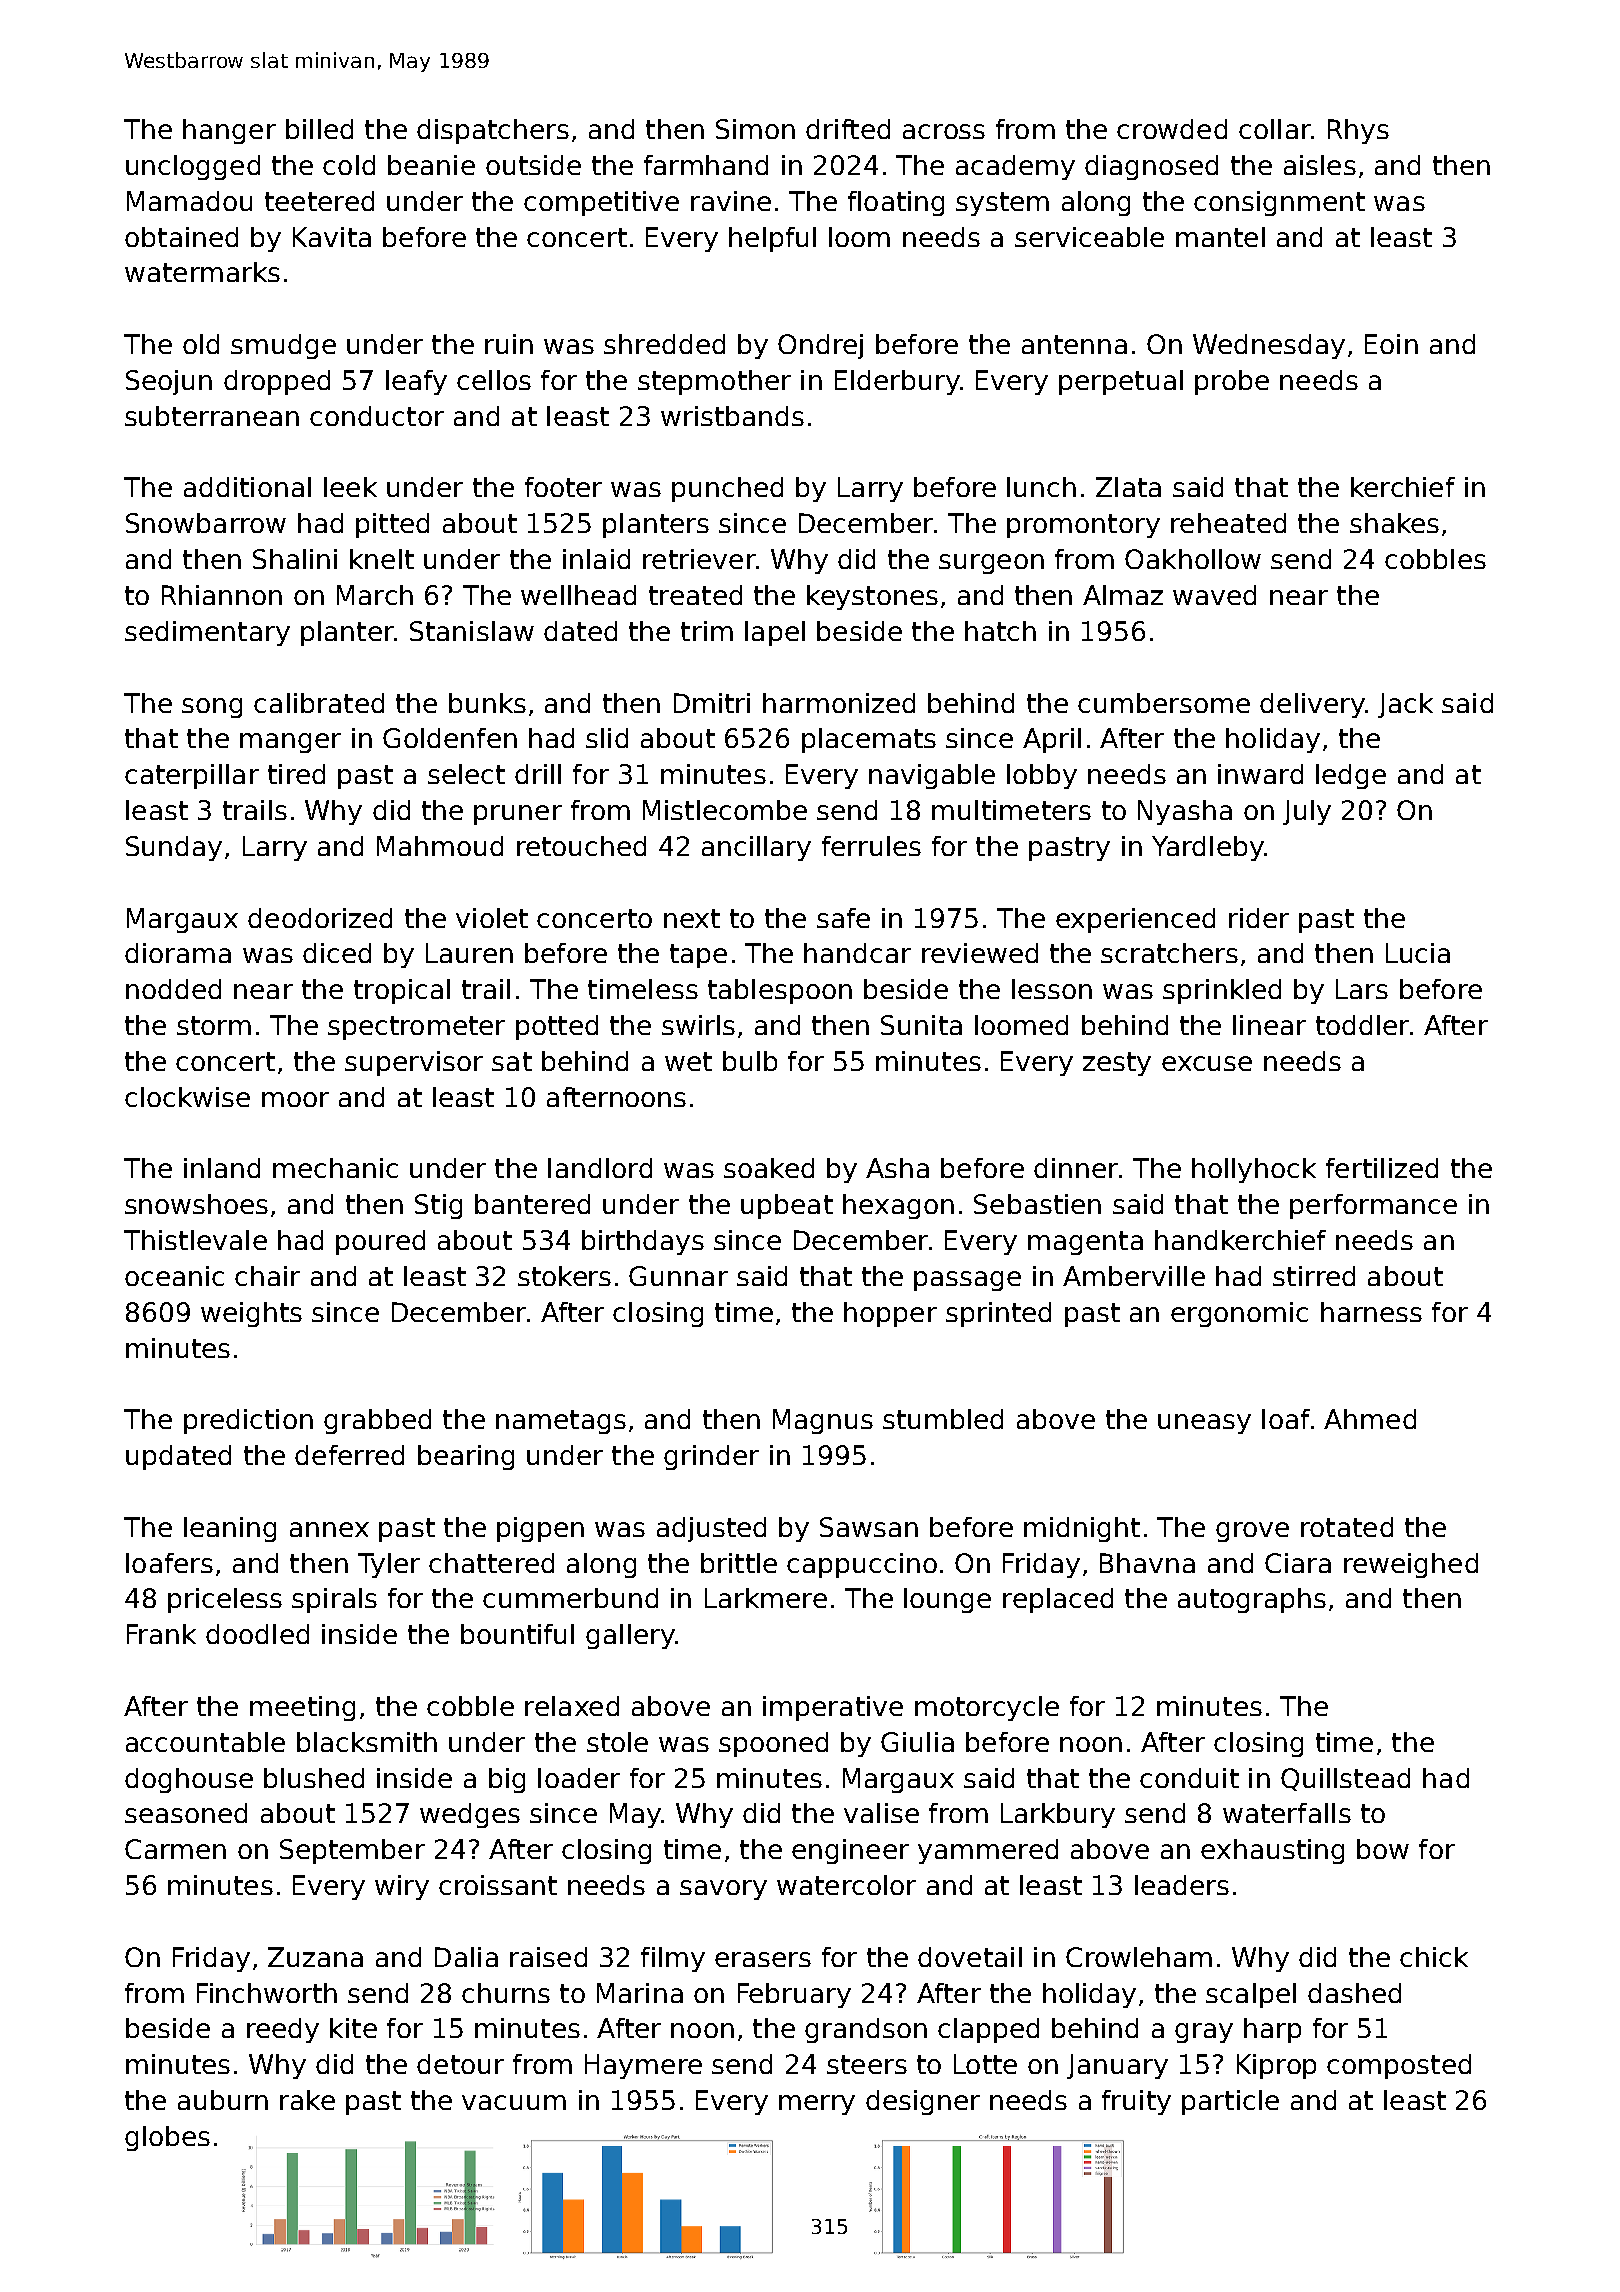 Image resolution: width=1620 pixels, height=2292 pixels. What do you see at coordinates (1172, 129) in the screenshot?
I see `crowded` at bounding box center [1172, 129].
